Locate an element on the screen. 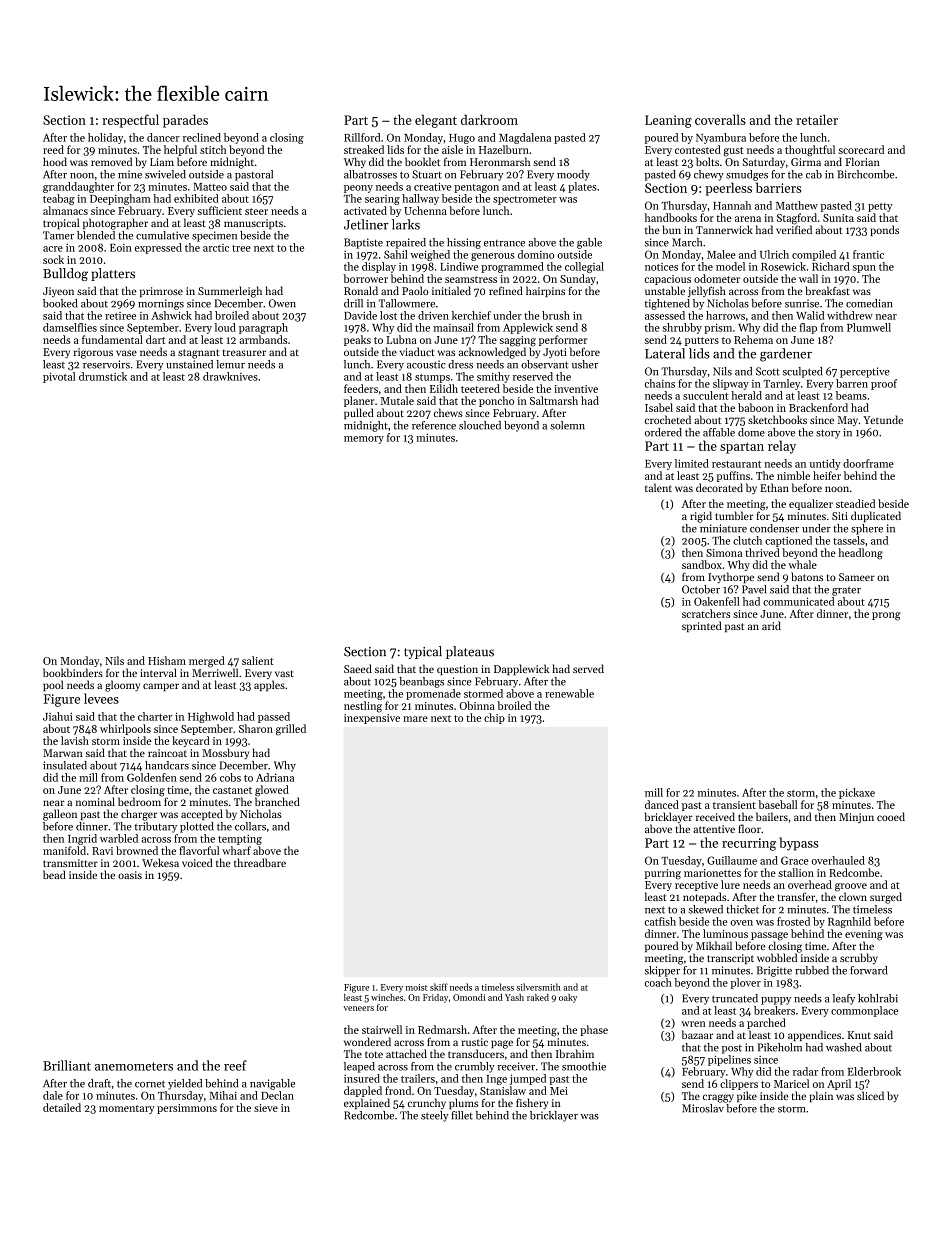  sketchbooks is located at coordinates (777, 419).
